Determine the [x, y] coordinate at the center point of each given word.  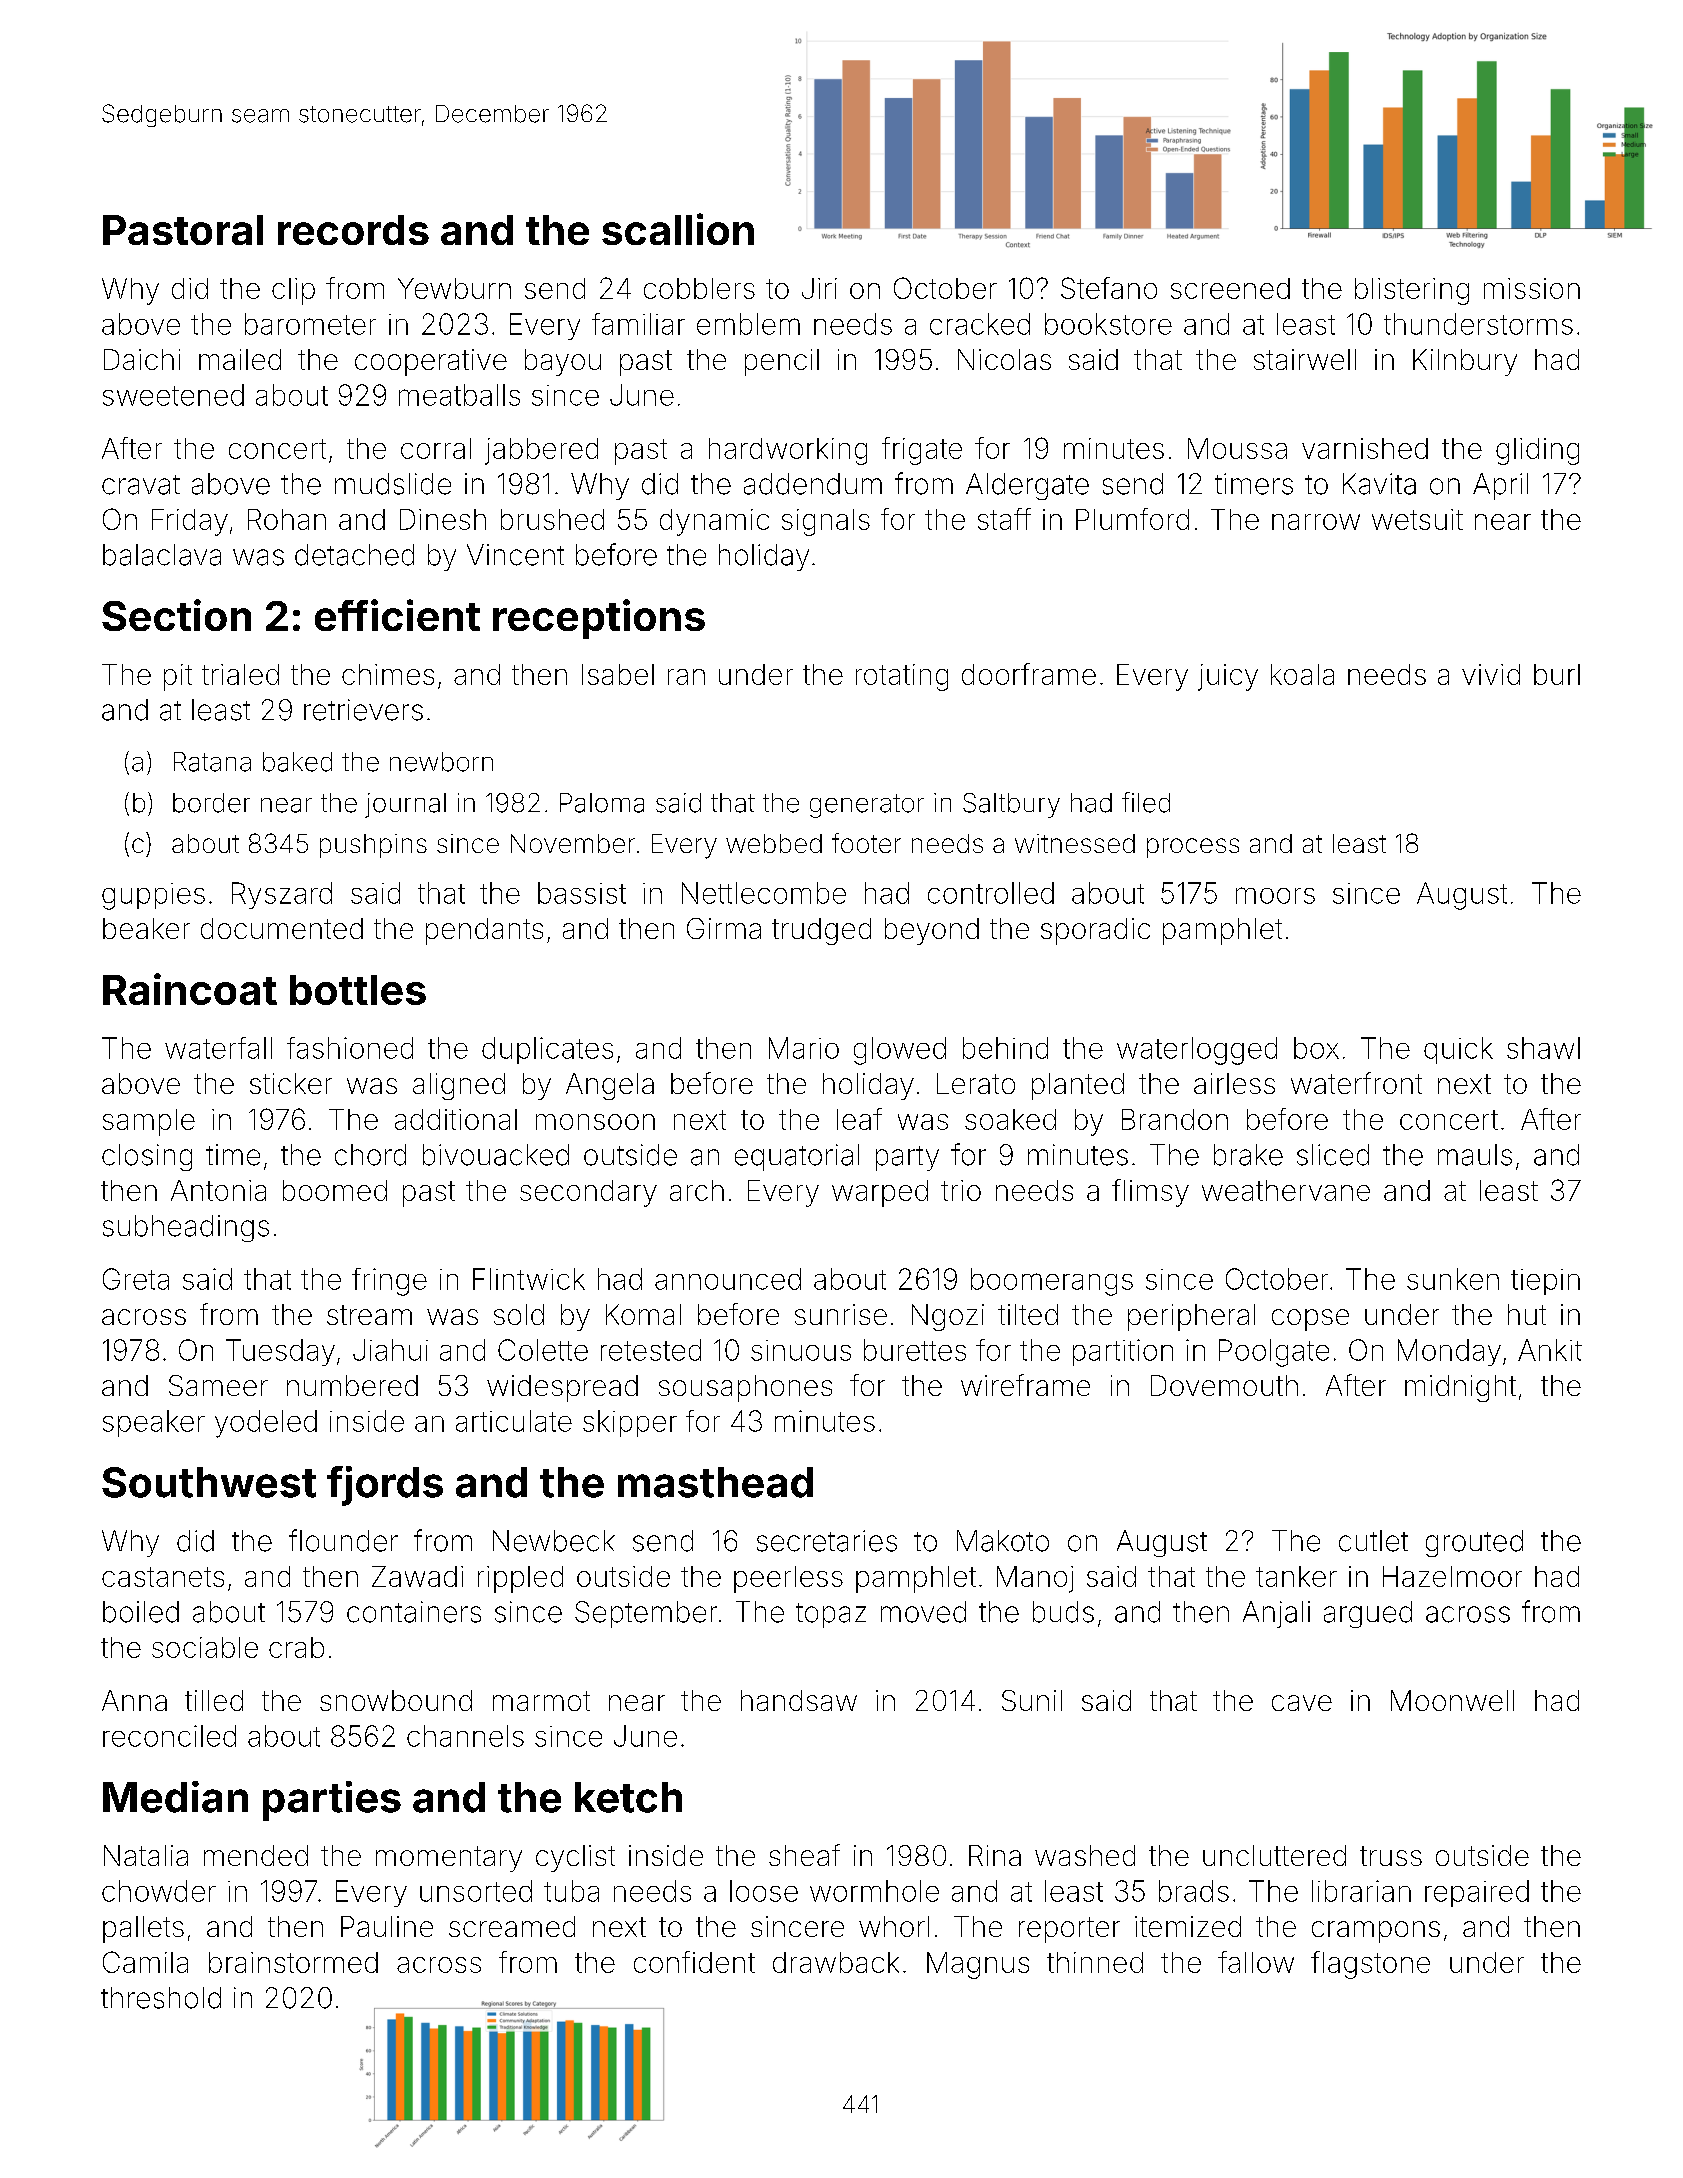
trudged [821, 931]
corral [436, 448]
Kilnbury [1465, 362]
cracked [980, 324]
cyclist [575, 1858]
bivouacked [496, 1155]
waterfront [1356, 1083]
